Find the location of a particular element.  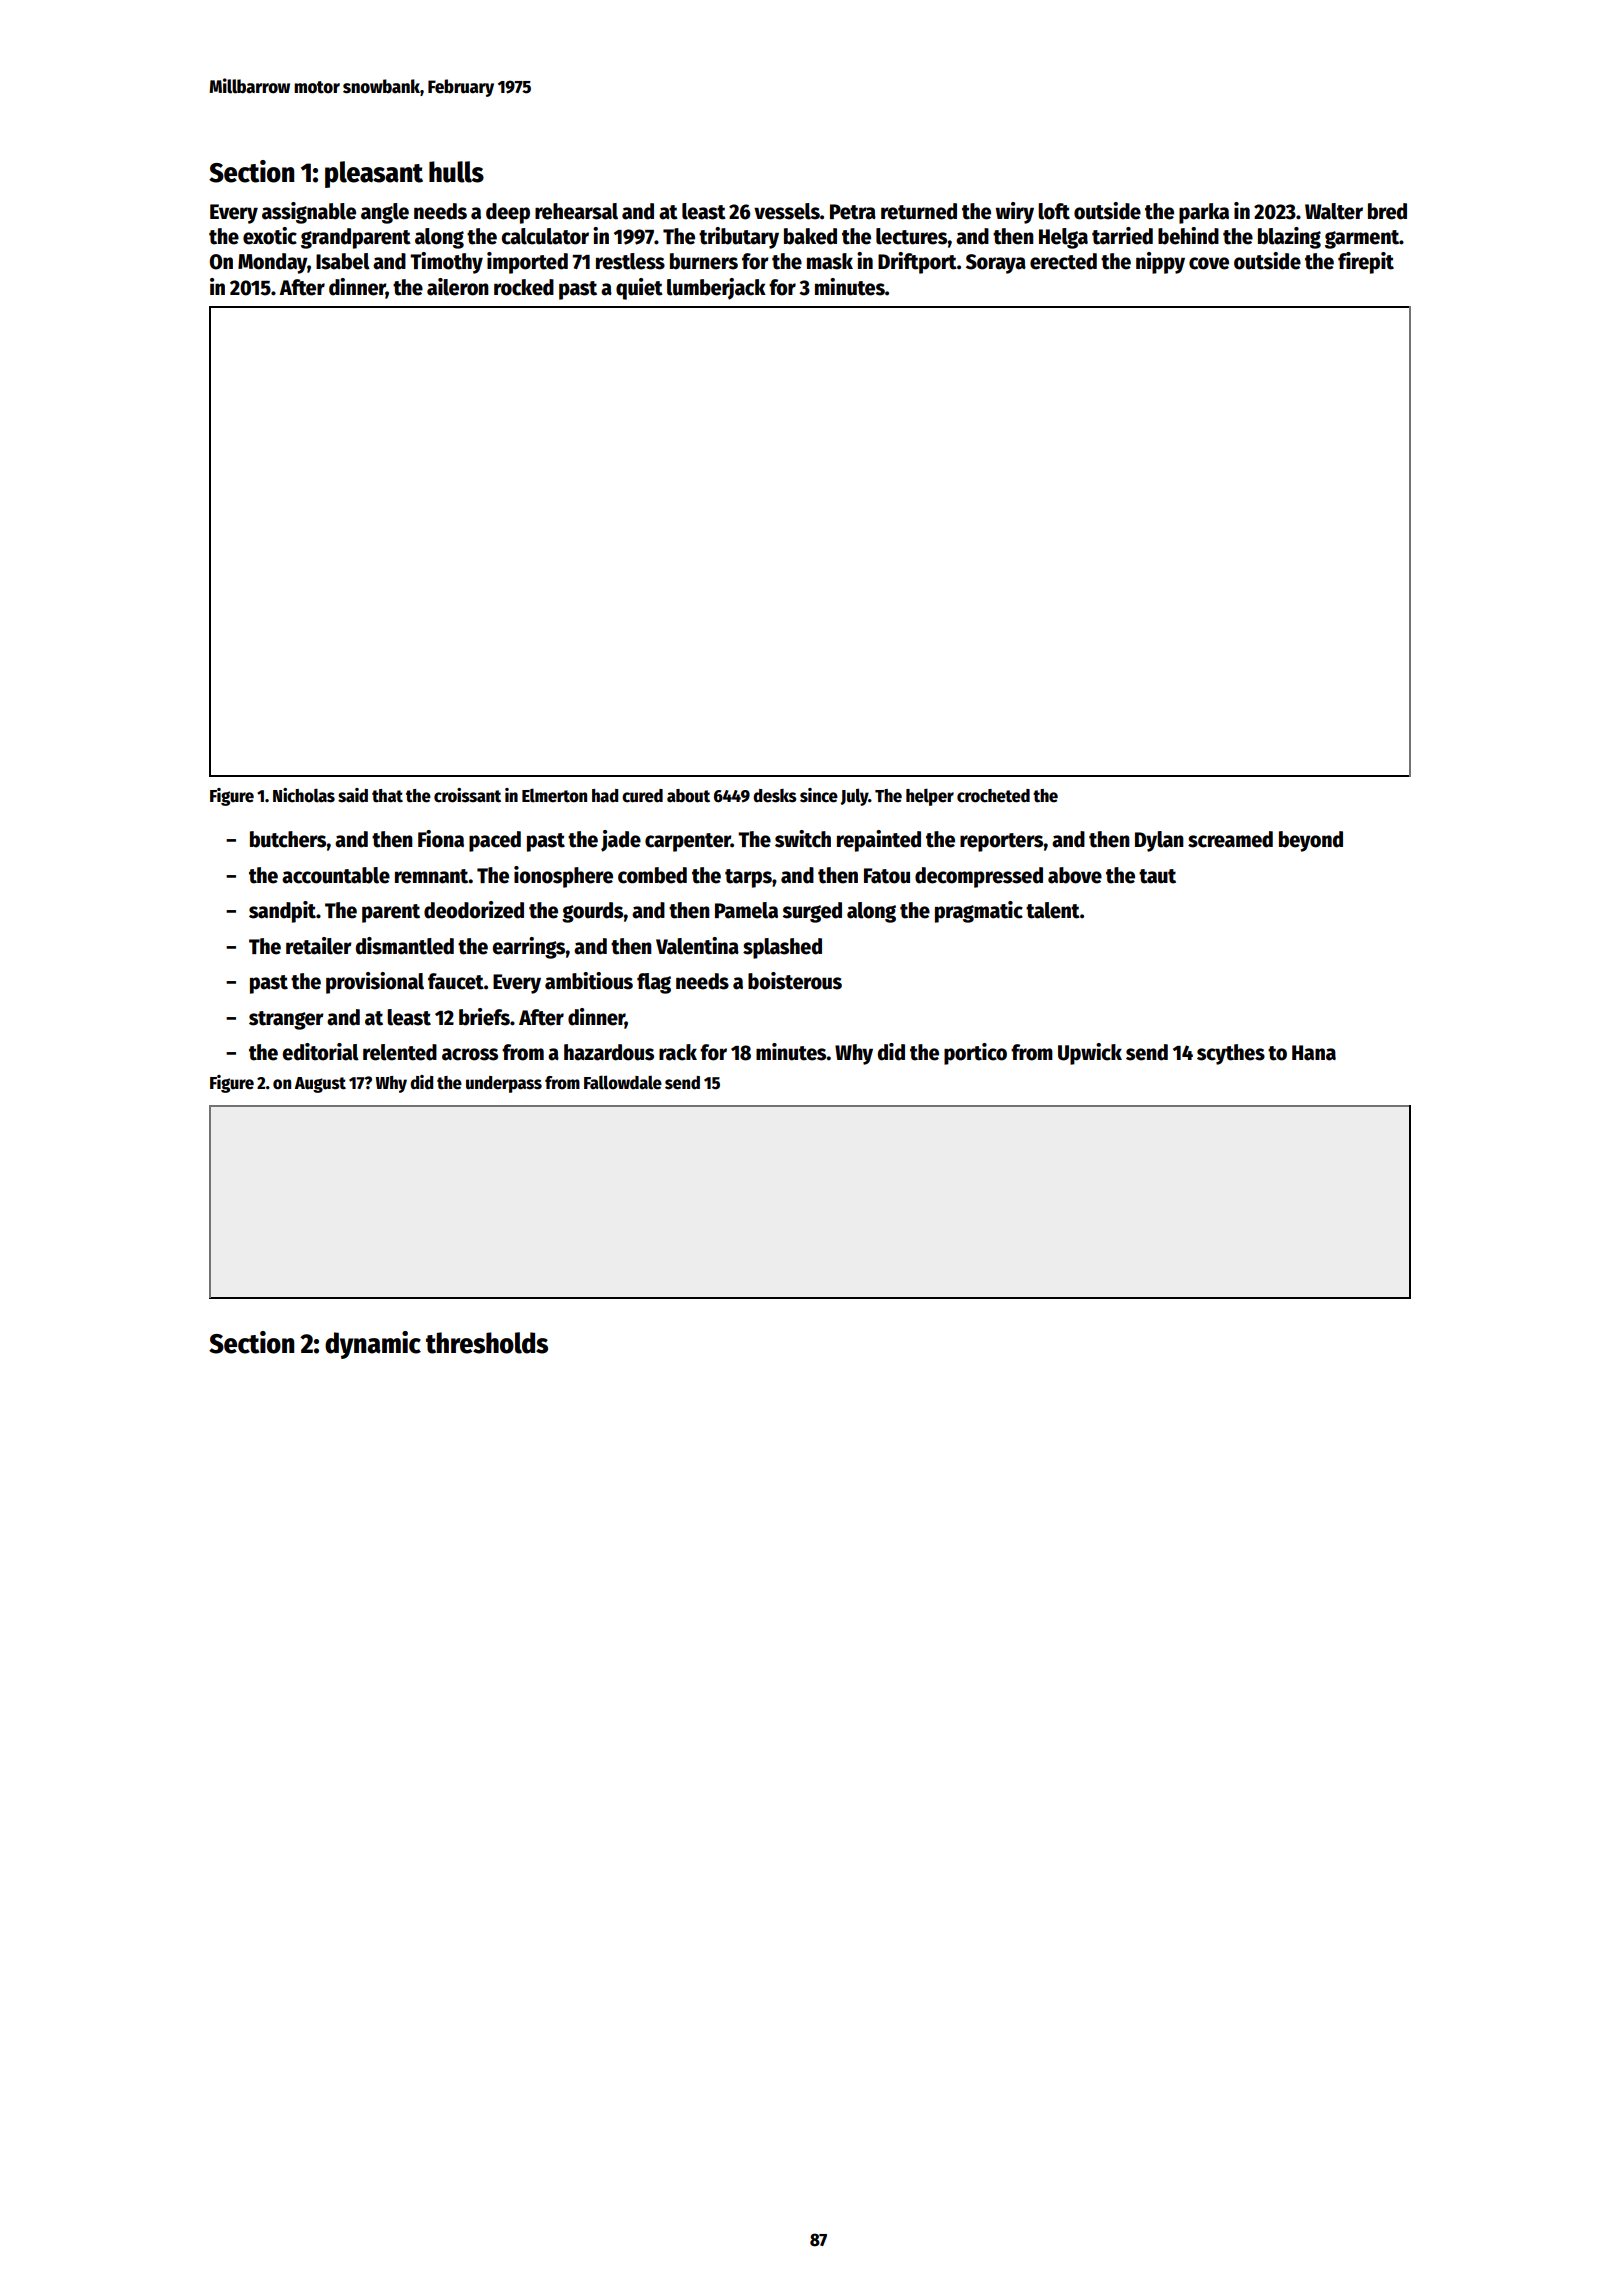

underpass is located at coordinates (504, 1084).
